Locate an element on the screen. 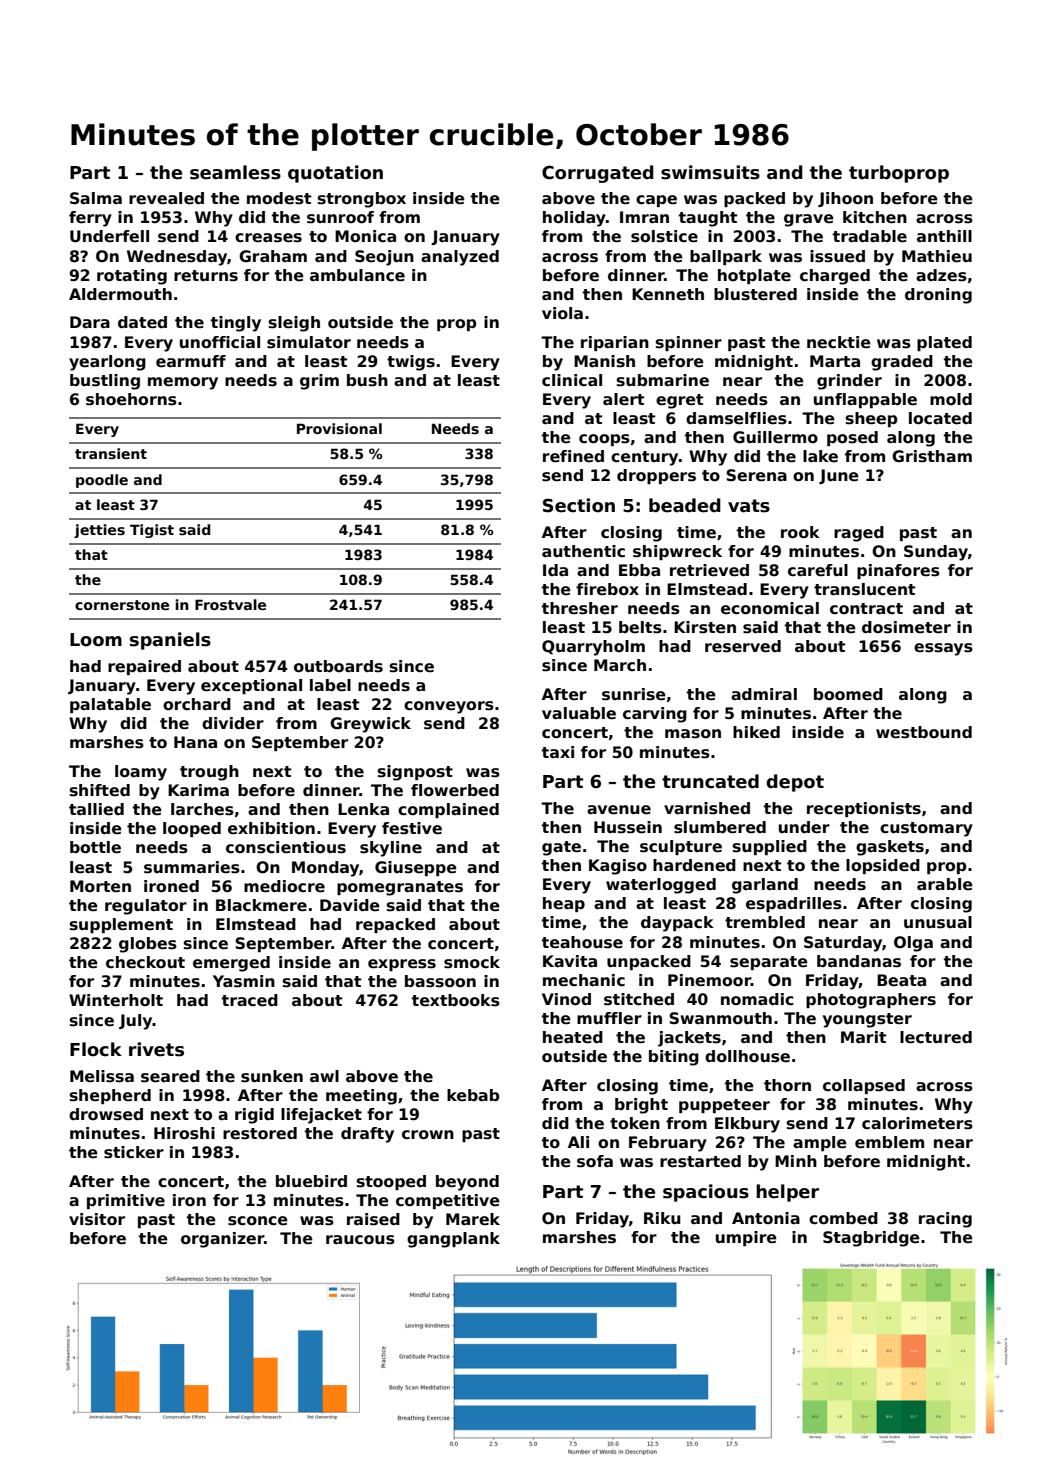 This screenshot has height=1481, width=1042. Salma is located at coordinates (96, 198).
